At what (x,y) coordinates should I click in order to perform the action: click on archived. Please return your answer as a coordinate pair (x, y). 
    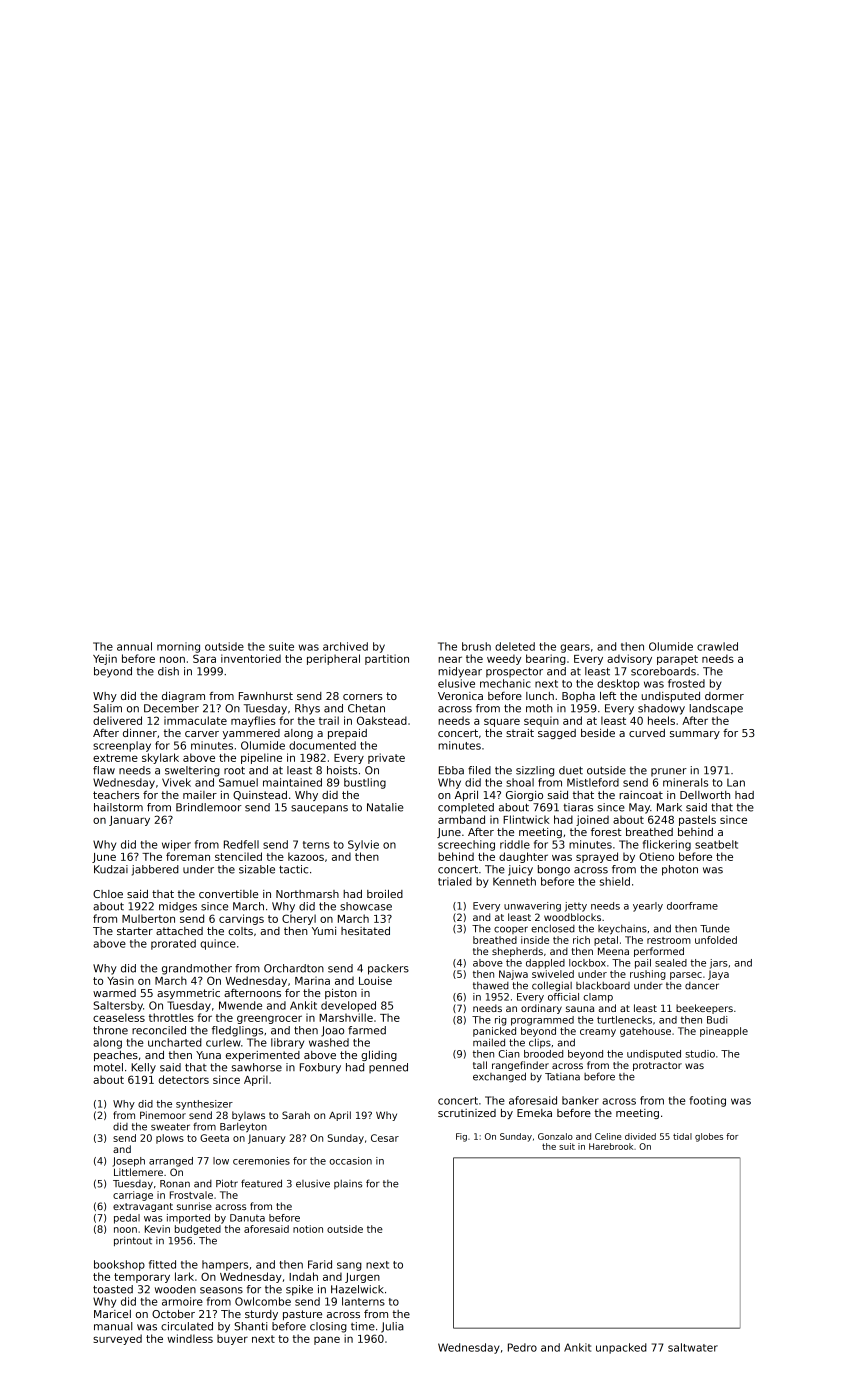
    Looking at the image, I should click on (345, 646).
